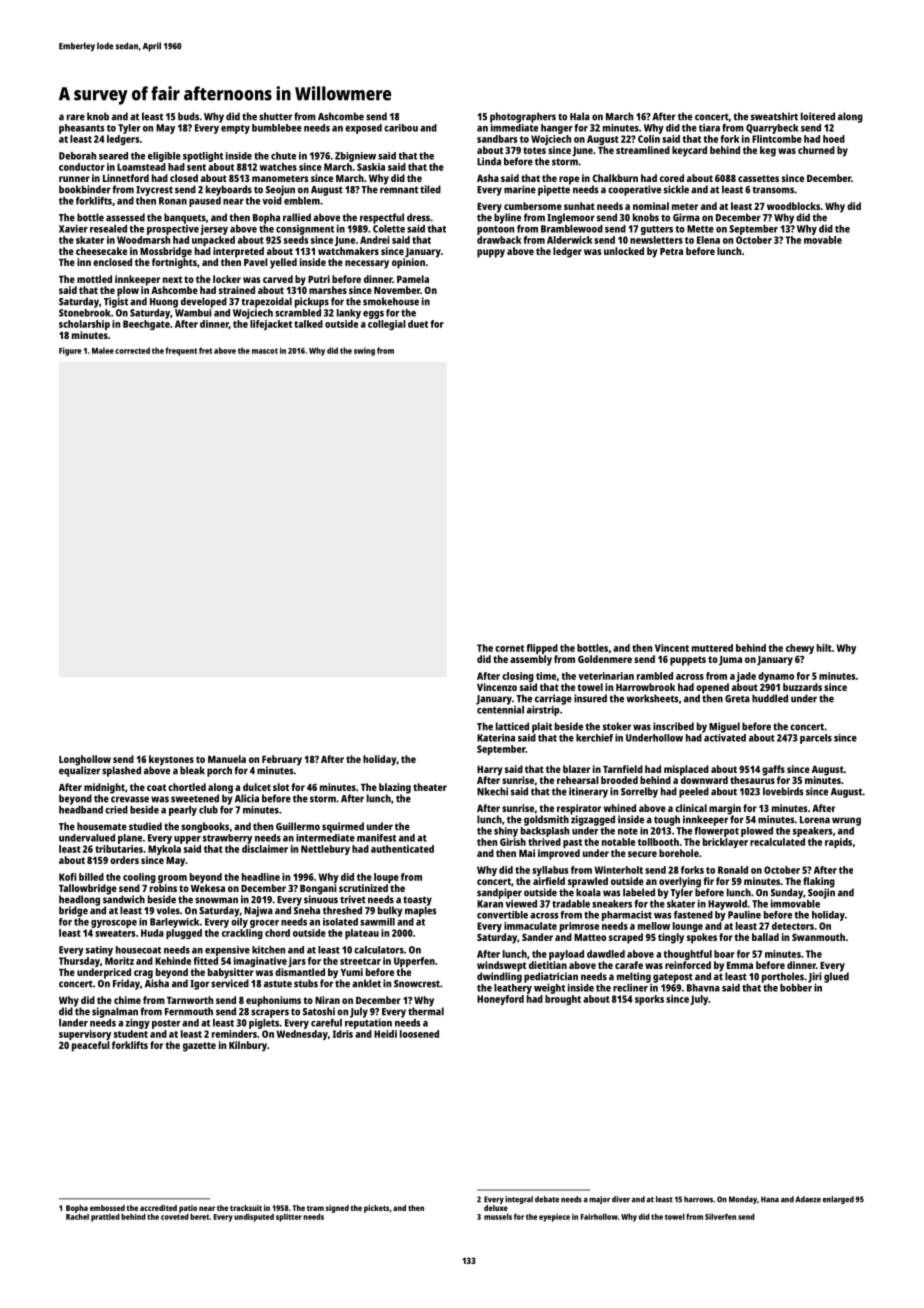  I want to click on hilt, so click(824, 648).
